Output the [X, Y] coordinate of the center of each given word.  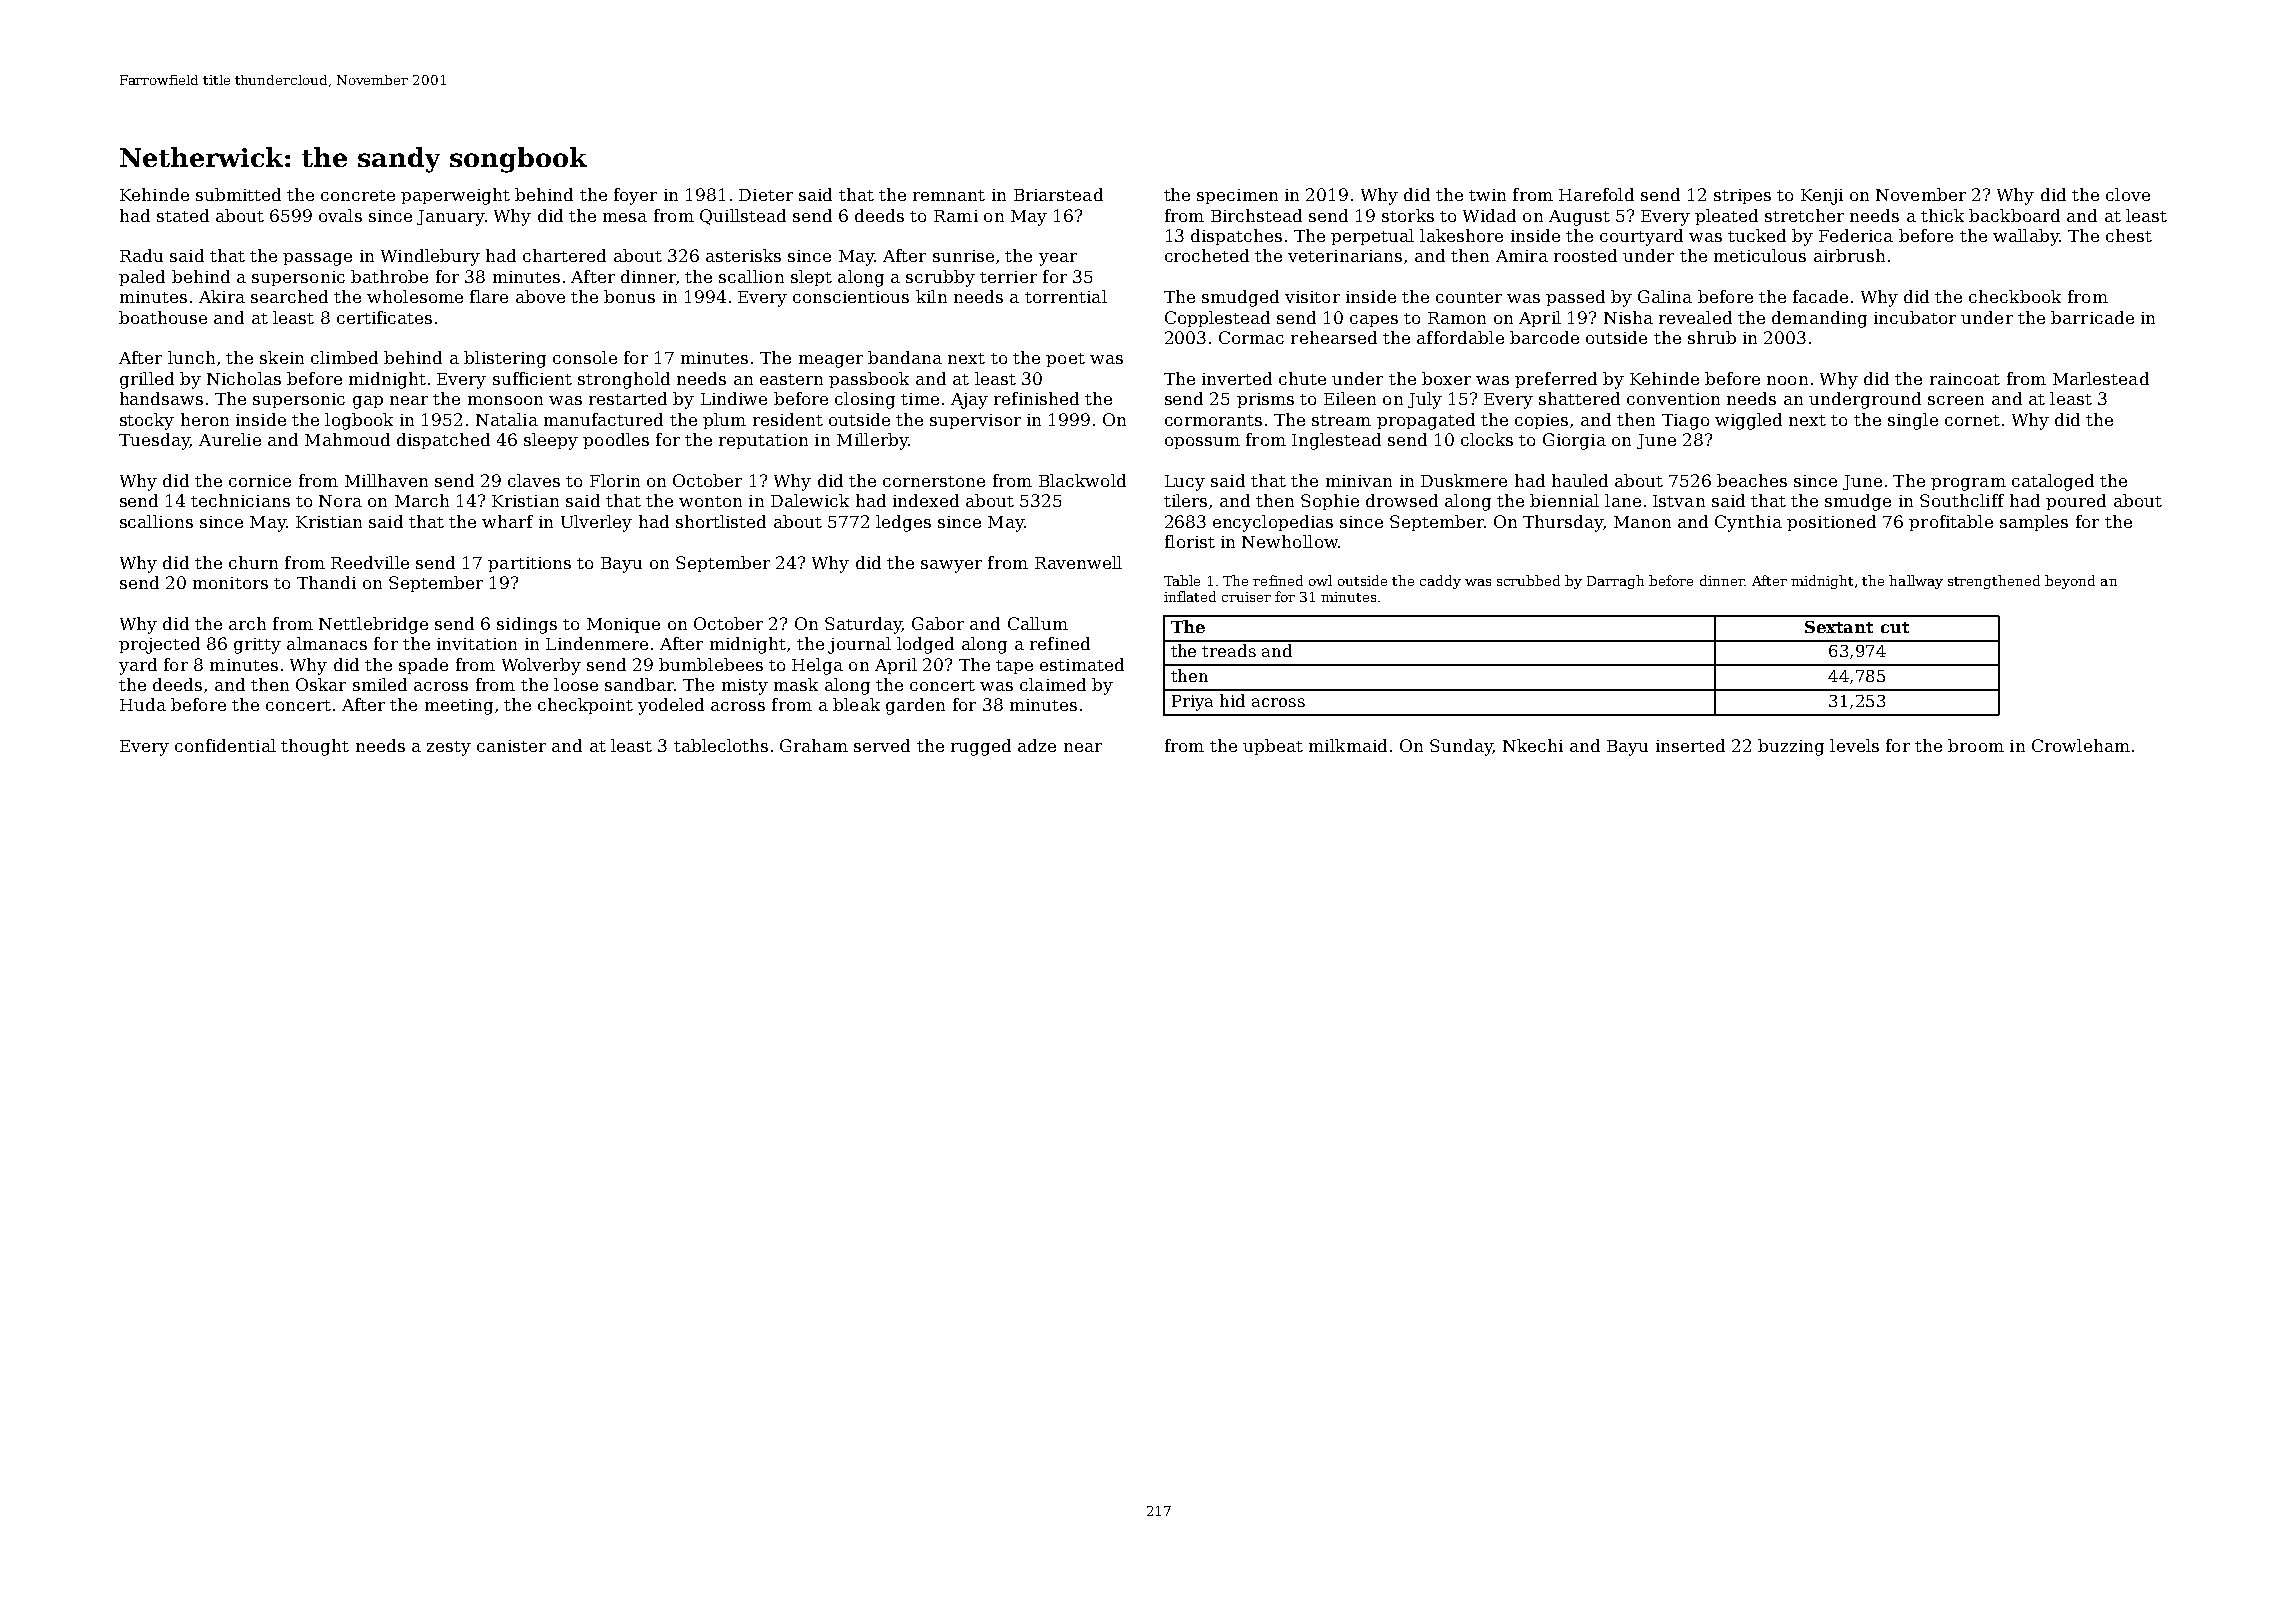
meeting [459, 707]
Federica [1856, 235]
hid [1232, 700]
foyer [635, 196]
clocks [1487, 439]
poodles [616, 441]
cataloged [2053, 482]
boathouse [163, 317]
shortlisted [721, 521]
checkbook [2015, 296]
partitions [529, 564]
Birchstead [1256, 215]
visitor [1312, 297]
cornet [1972, 420]
